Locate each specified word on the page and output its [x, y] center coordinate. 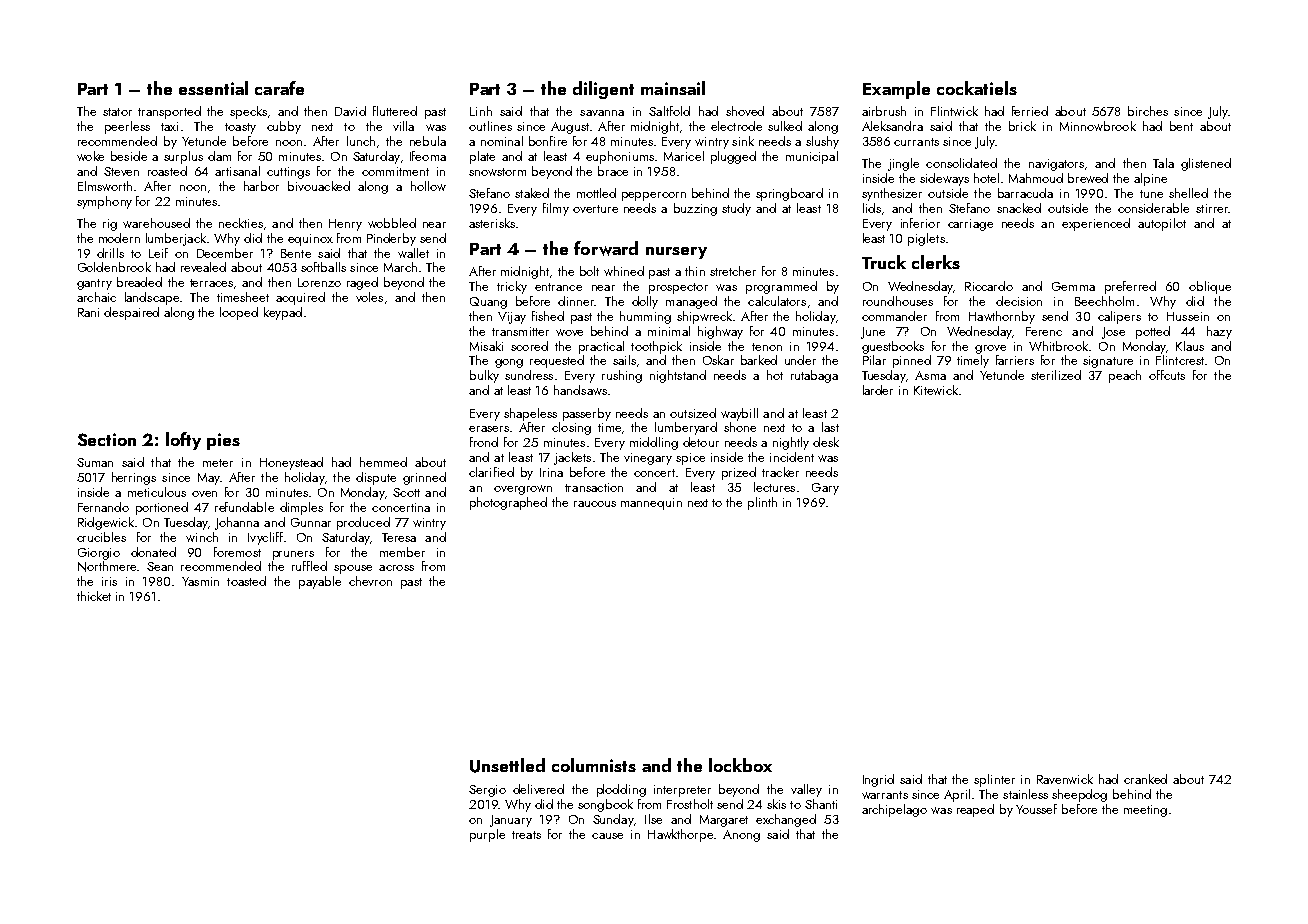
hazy [1219, 332]
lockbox [740, 765]
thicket [94, 596]
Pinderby [391, 239]
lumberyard [686, 428]
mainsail [673, 88]
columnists [594, 765]
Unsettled [507, 765]
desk [826, 442]
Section [107, 439]
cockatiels [977, 88]
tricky [512, 287]
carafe [279, 88]
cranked [1145, 779]
